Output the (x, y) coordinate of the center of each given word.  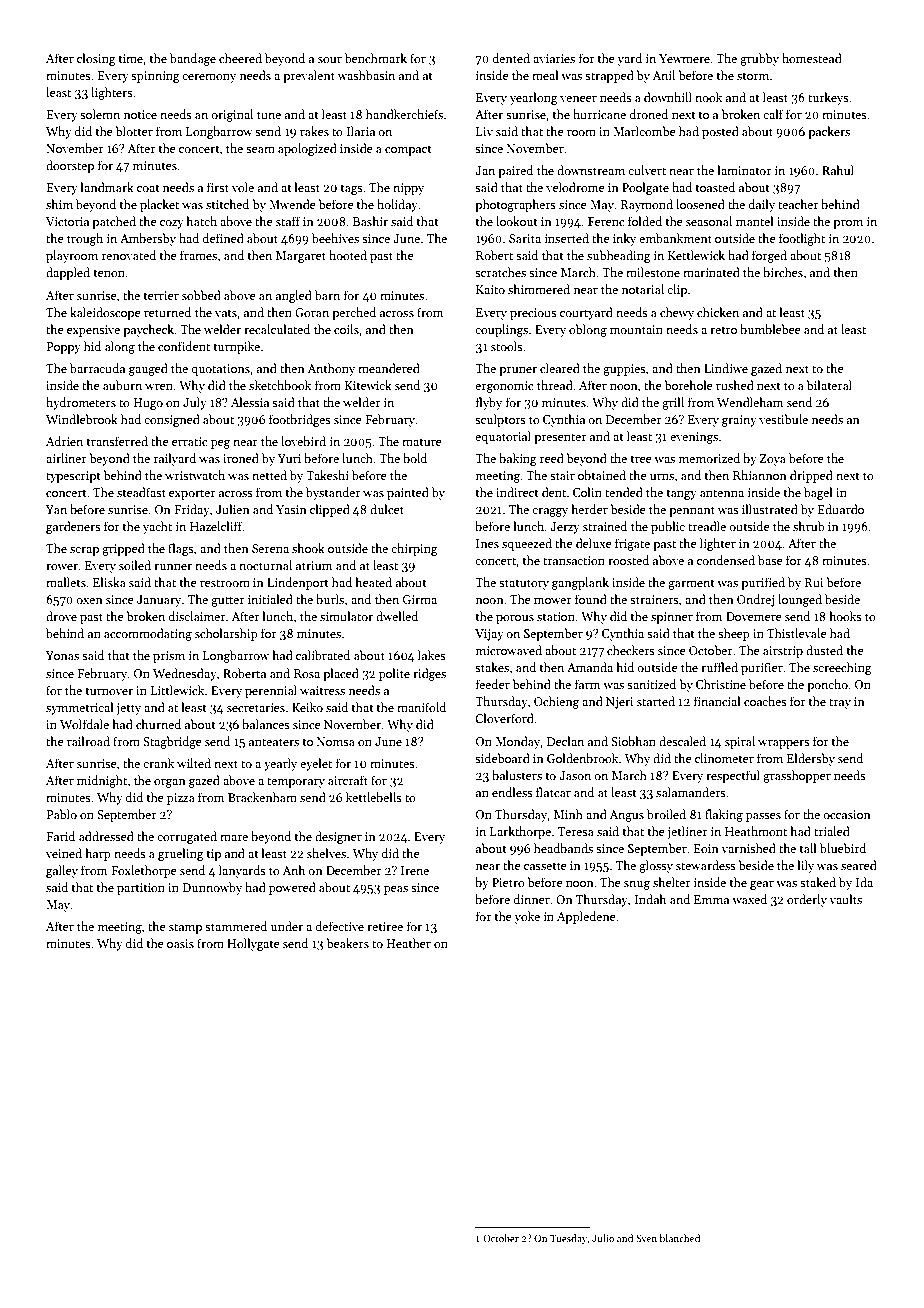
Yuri (289, 458)
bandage (193, 59)
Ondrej (755, 600)
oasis (180, 943)
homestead (812, 58)
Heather (409, 943)
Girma (420, 599)
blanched (680, 1238)
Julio (603, 1238)
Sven (646, 1238)
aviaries (554, 58)
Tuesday (568, 1239)
